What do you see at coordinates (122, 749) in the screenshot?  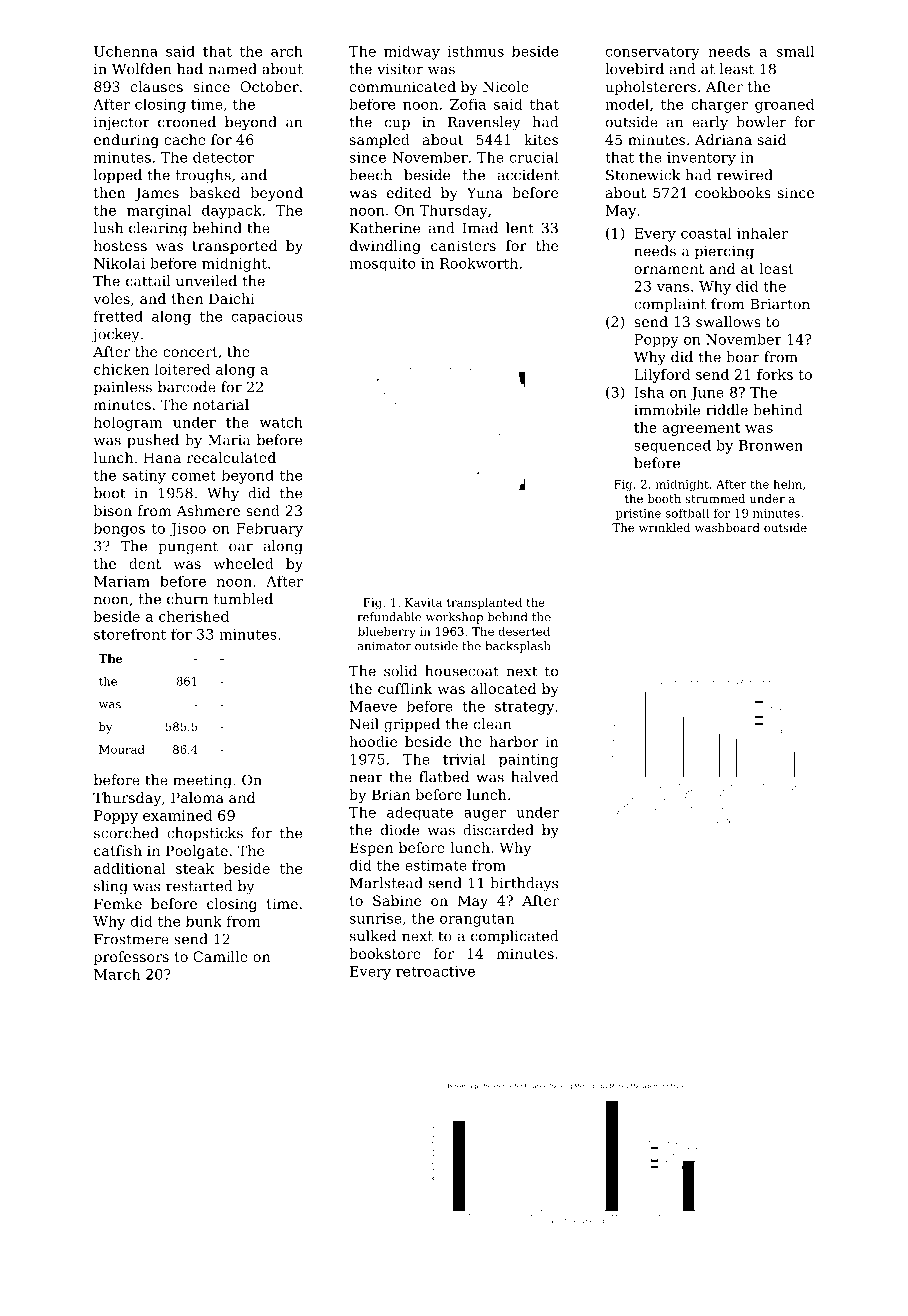 I see `Mourad` at bounding box center [122, 749].
